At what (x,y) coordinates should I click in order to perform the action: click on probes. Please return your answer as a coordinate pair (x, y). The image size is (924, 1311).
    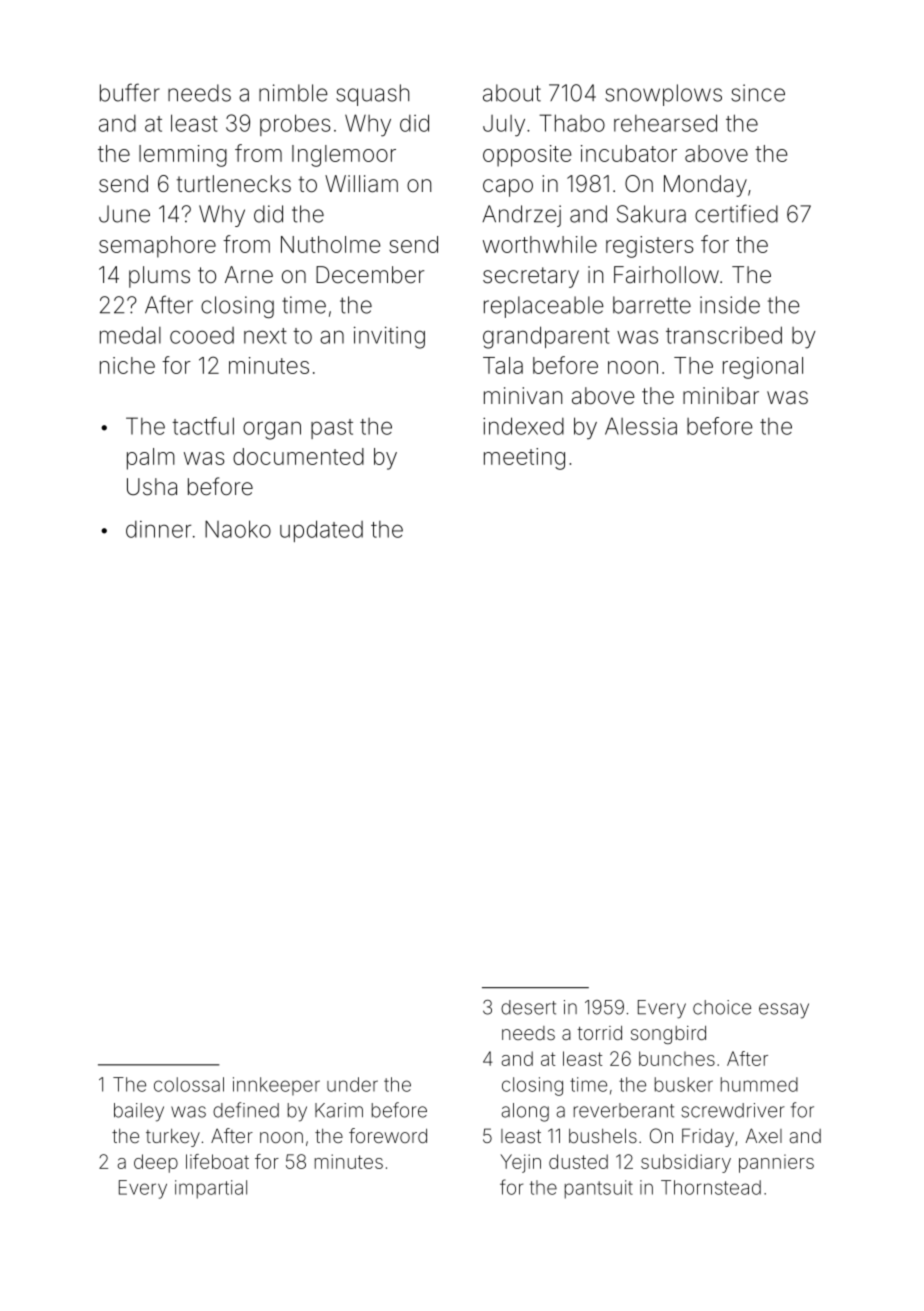
    Looking at the image, I should click on (295, 125).
